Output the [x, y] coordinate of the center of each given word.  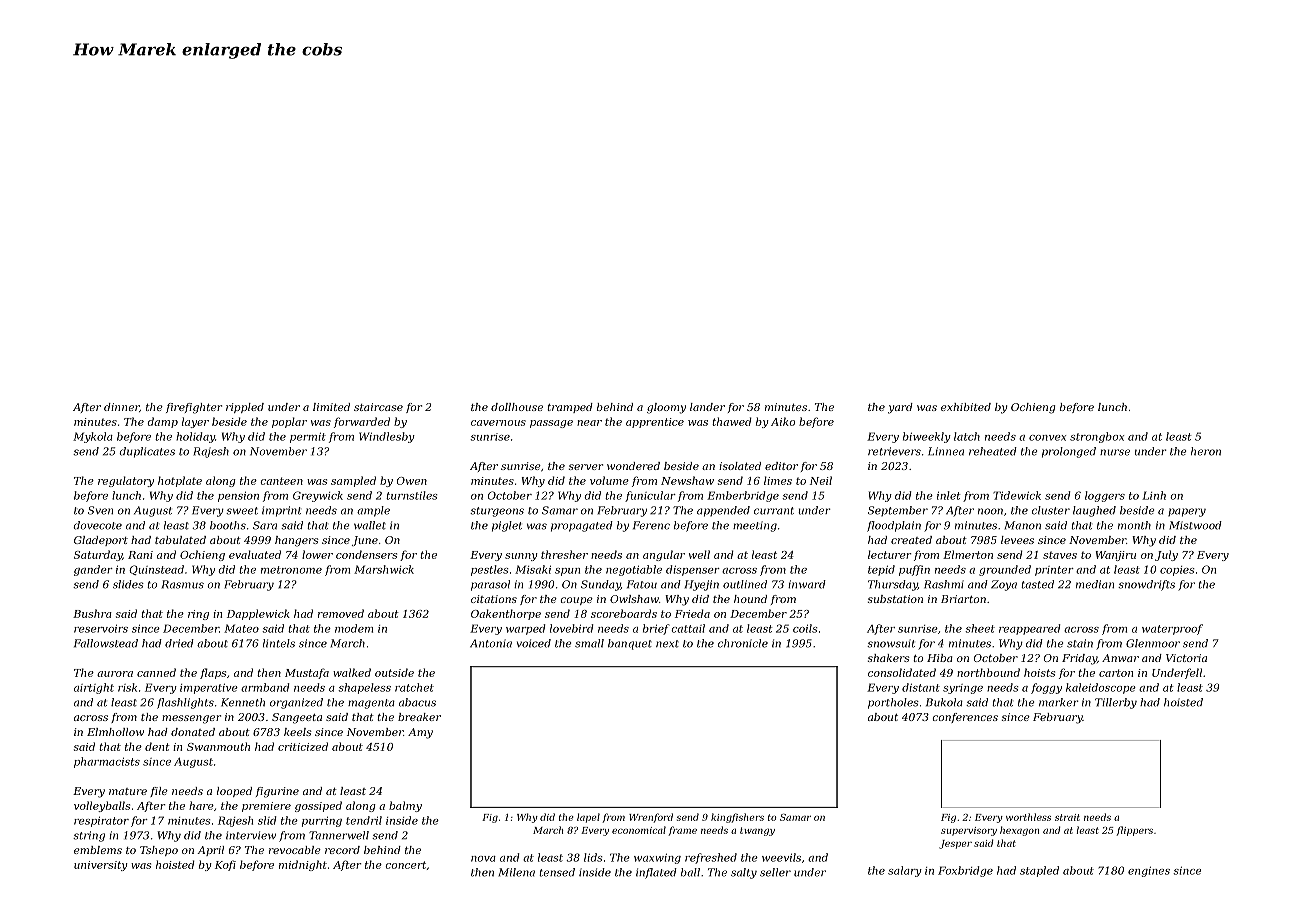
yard [900, 408]
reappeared [1029, 629]
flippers [1135, 831]
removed [341, 613]
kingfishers [737, 818]
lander [707, 407]
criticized [303, 746]
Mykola [93, 437]
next [667, 644]
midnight [303, 865]
